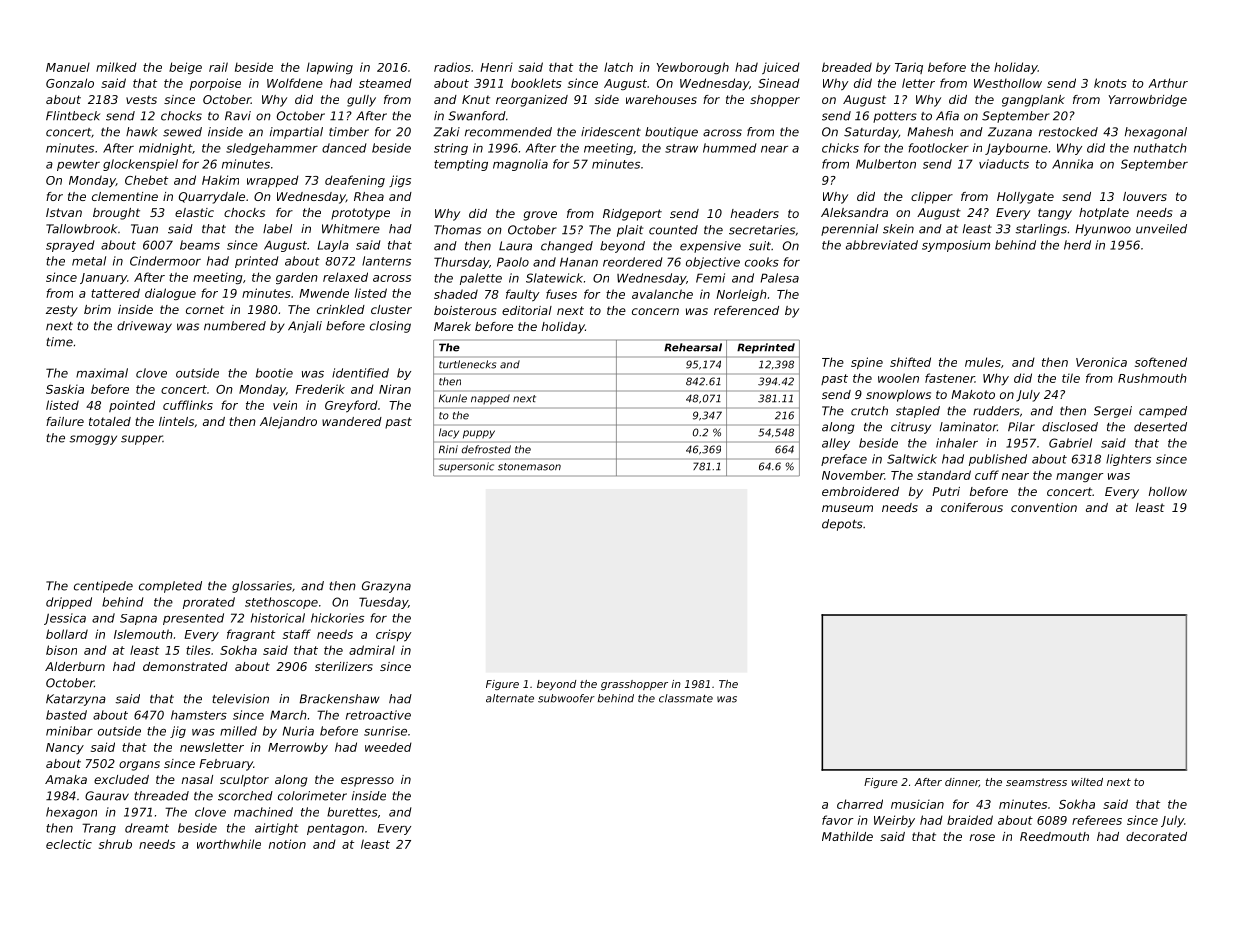 This screenshot has width=1233, height=952. I want to click on shifted, so click(910, 362).
